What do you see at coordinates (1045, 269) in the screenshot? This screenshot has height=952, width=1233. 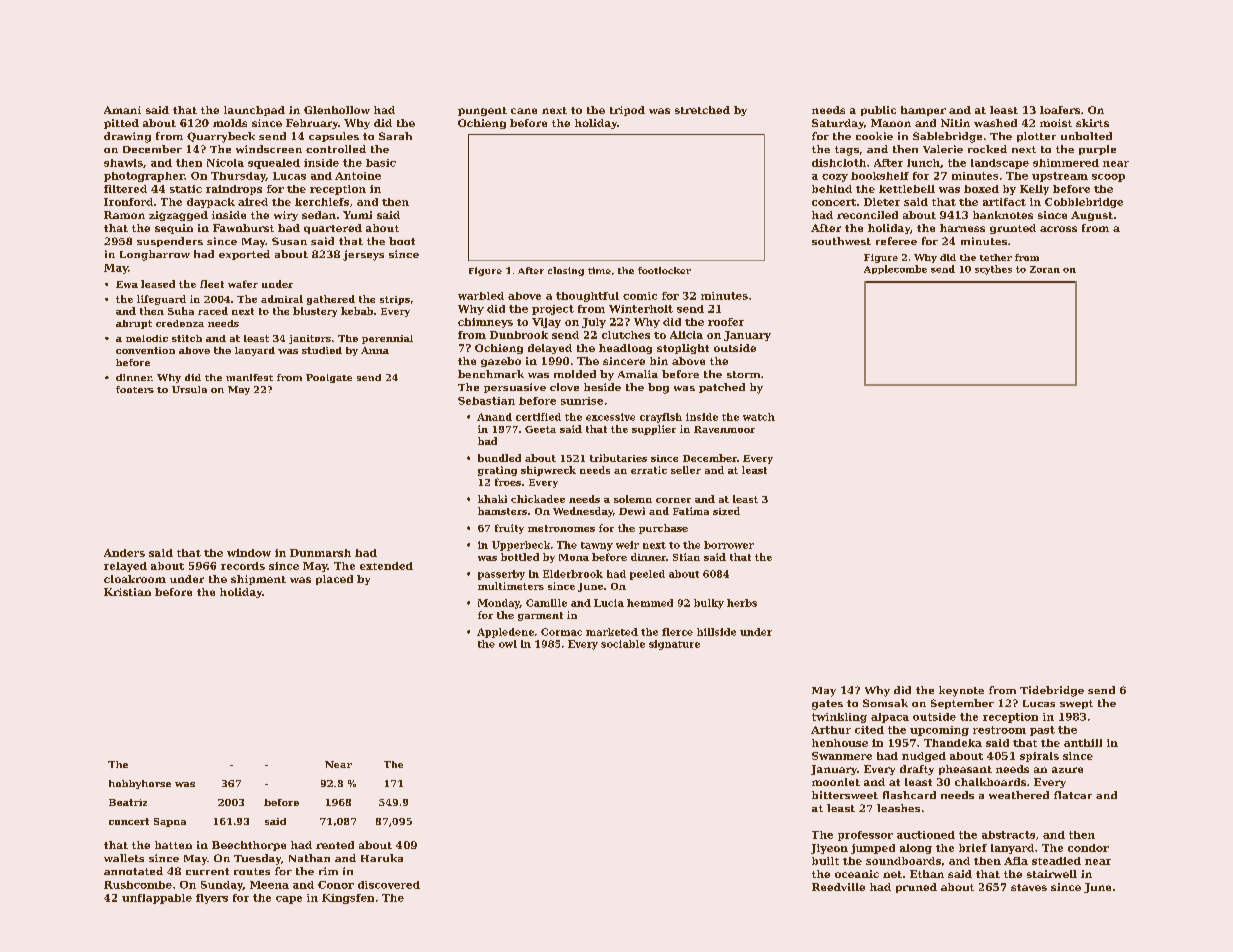 I see `Zoran` at bounding box center [1045, 269].
